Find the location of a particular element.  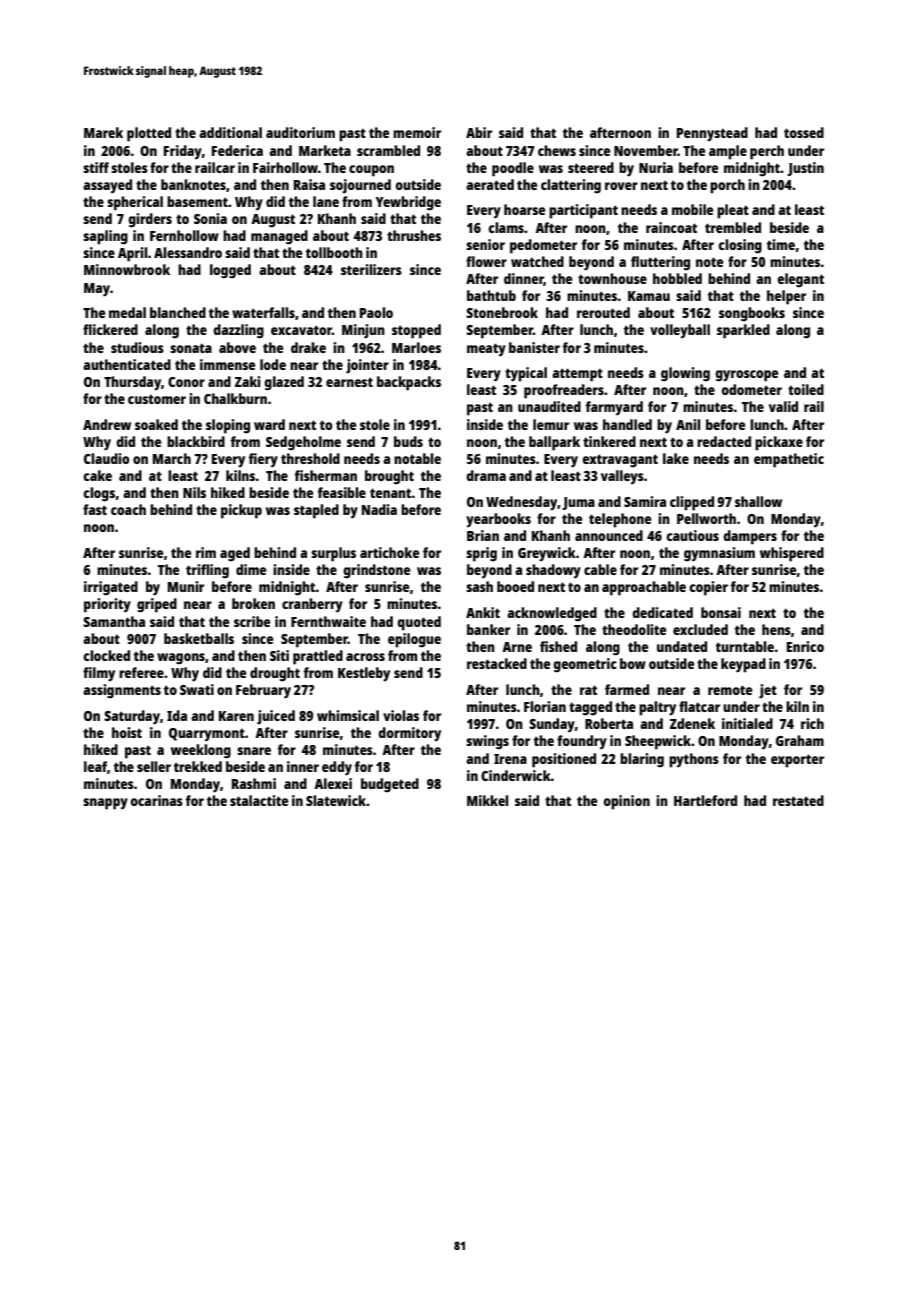

stalactite is located at coordinates (259, 800).
